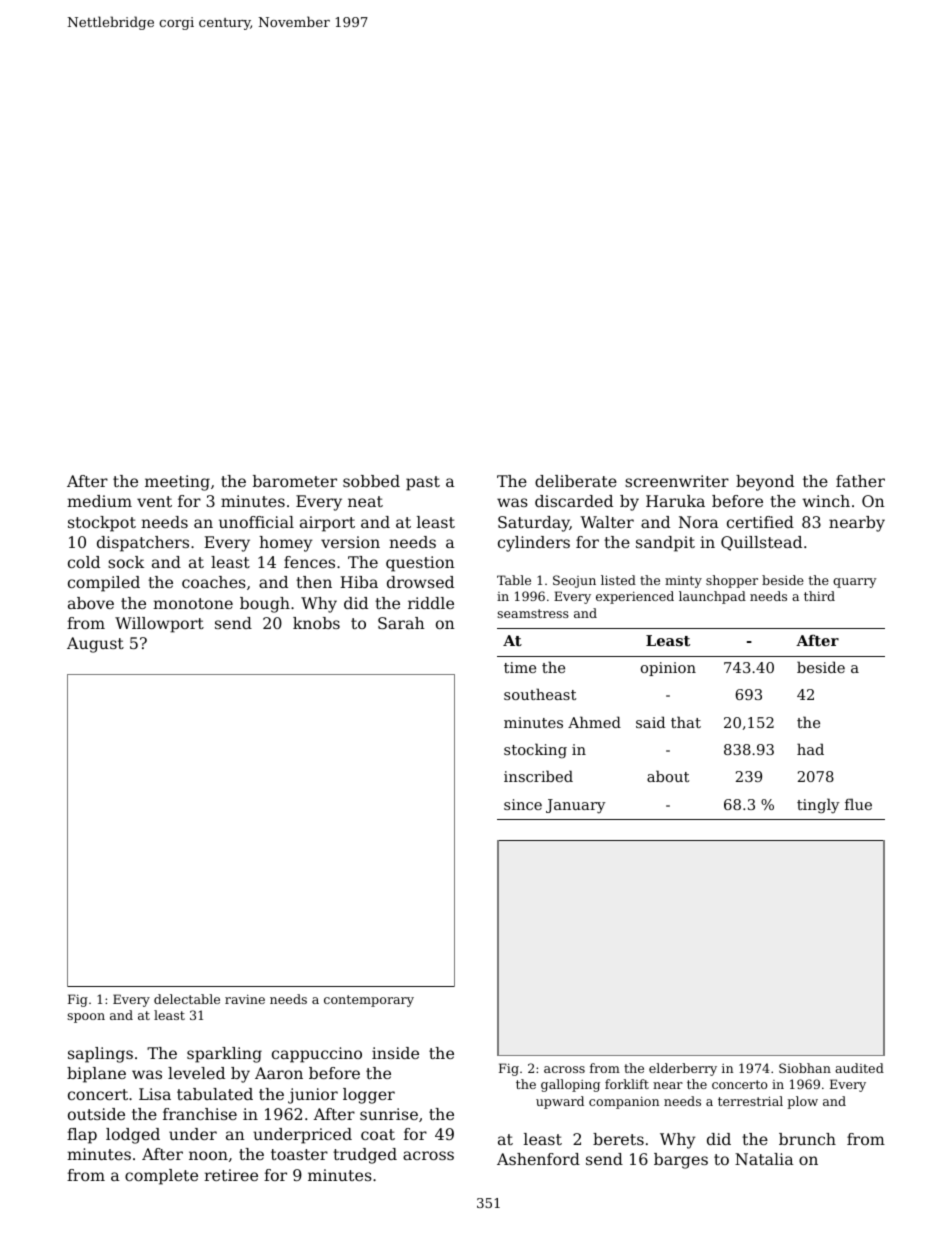 The width and height of the screenshot is (952, 1233). Describe the element at coordinates (177, 483) in the screenshot. I see `meeting` at that location.
